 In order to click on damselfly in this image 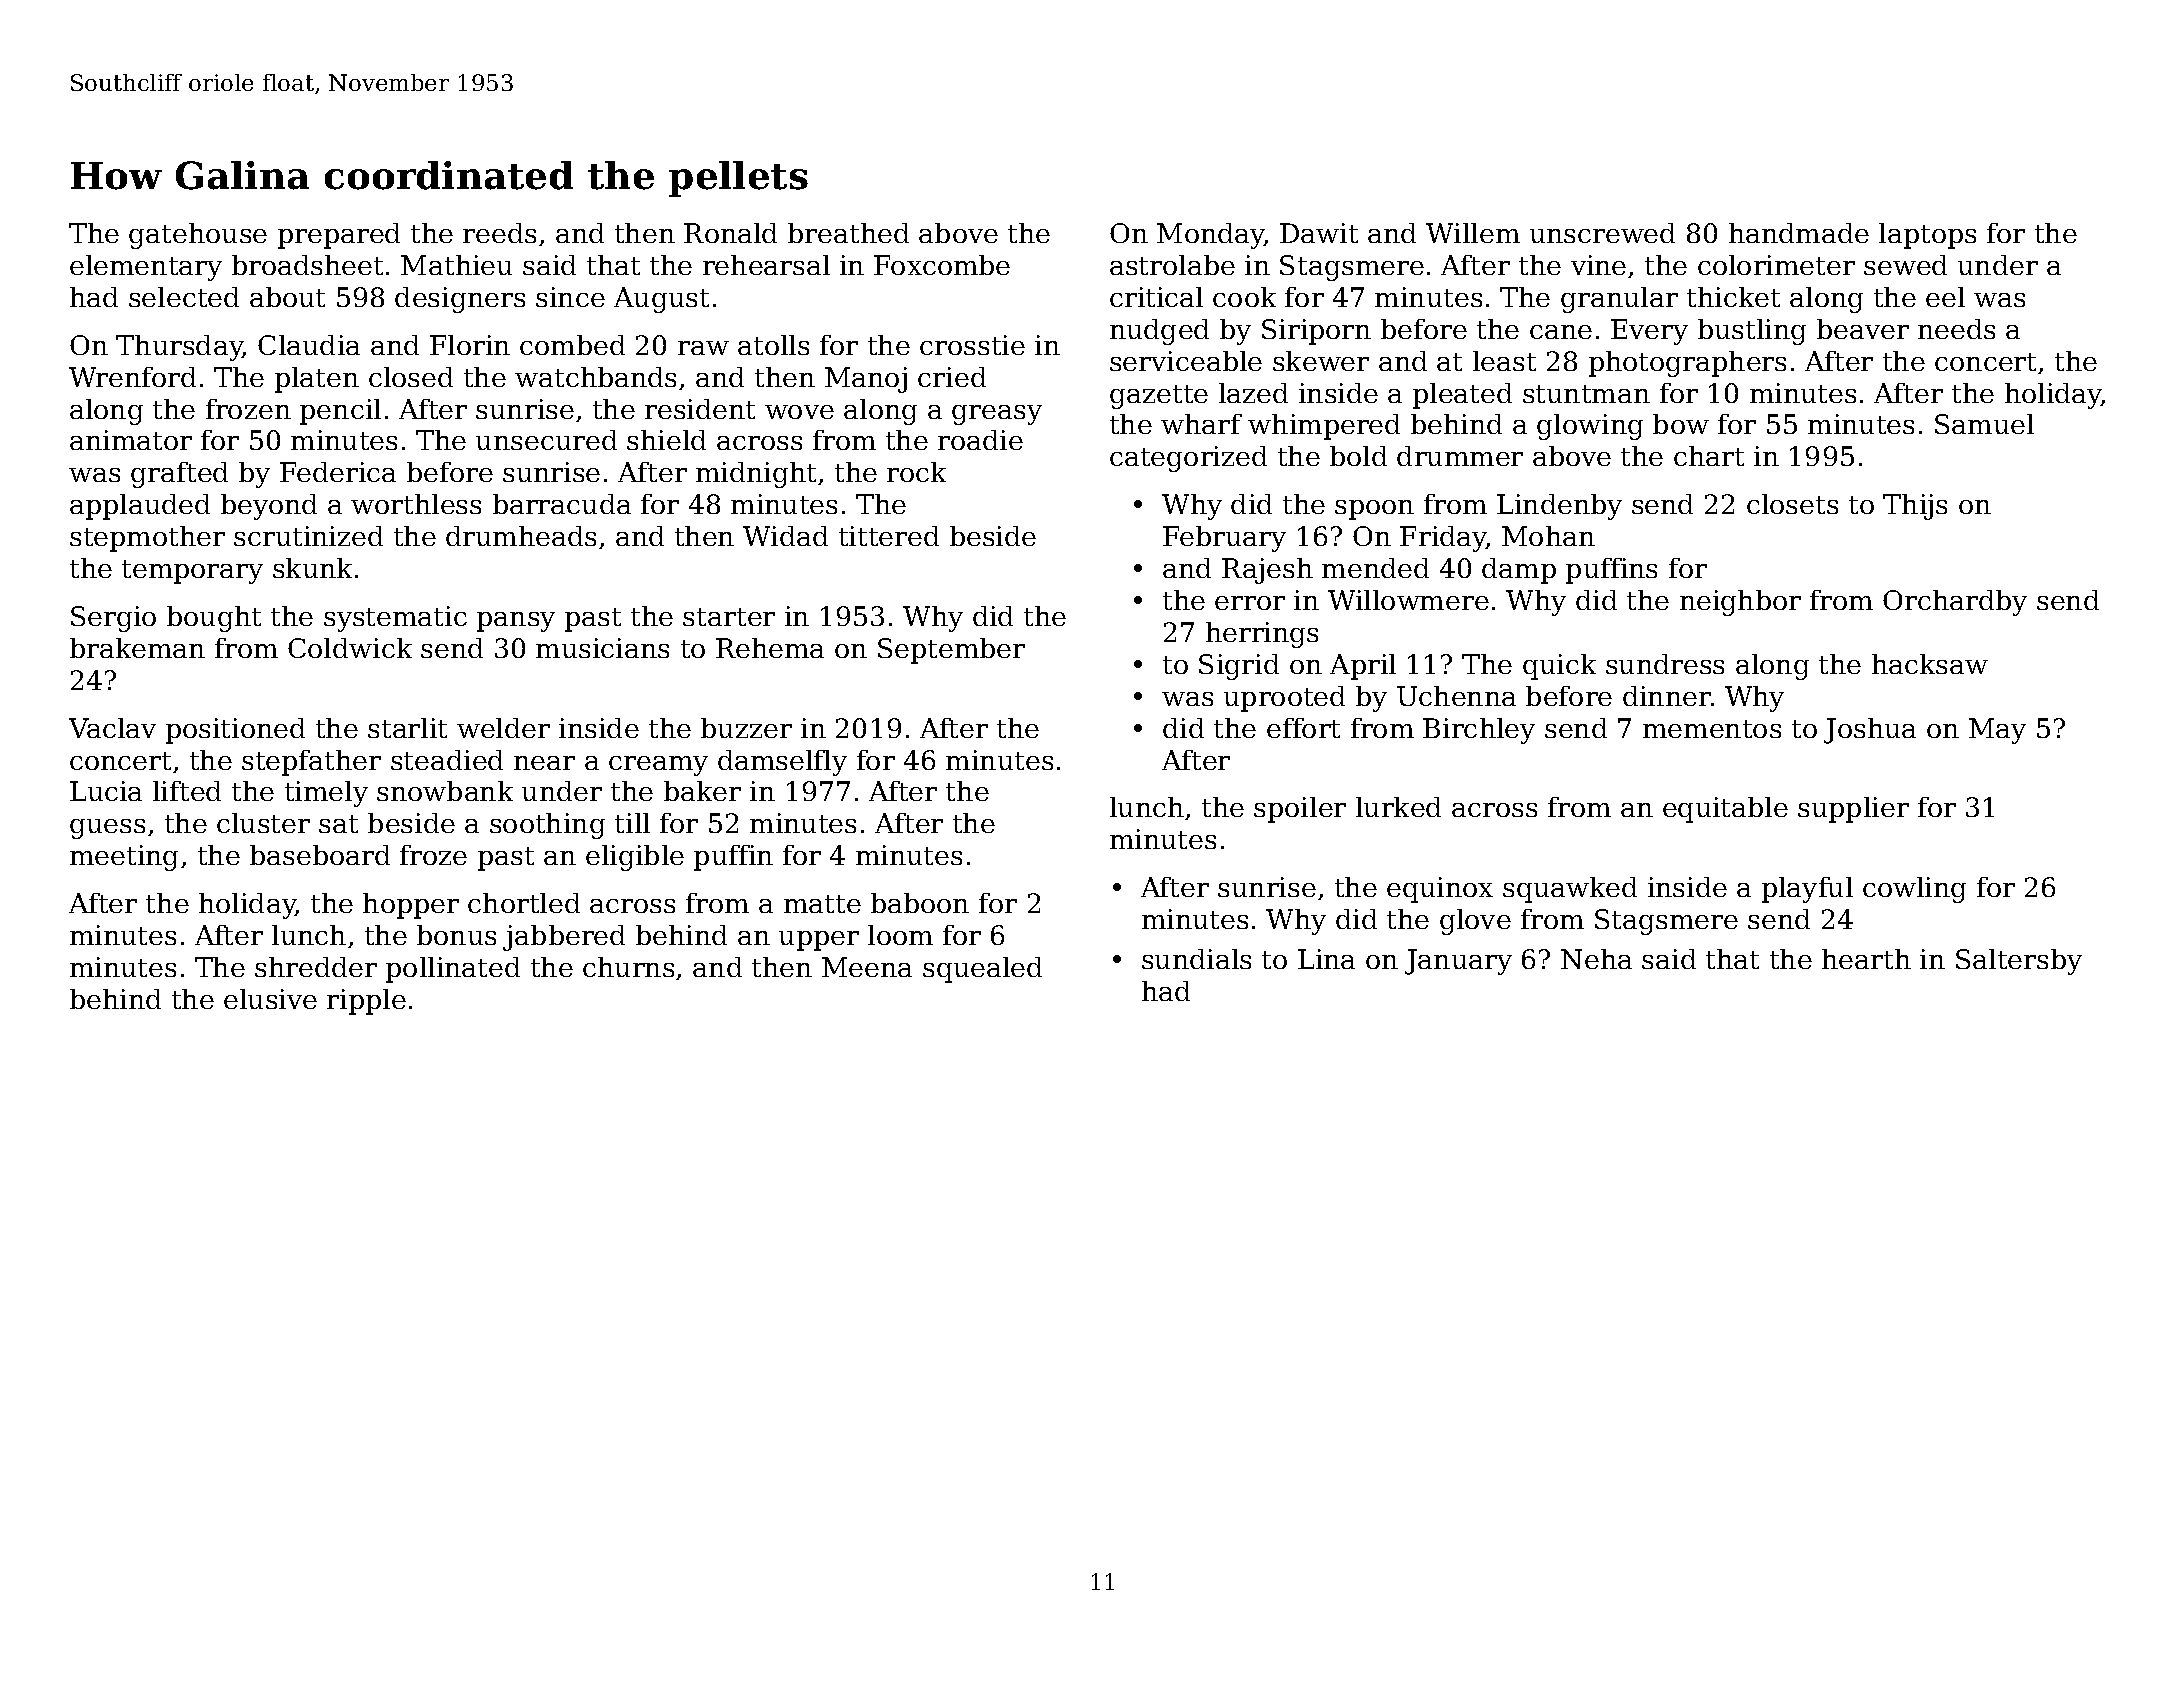, I will do `click(782, 763)`.
